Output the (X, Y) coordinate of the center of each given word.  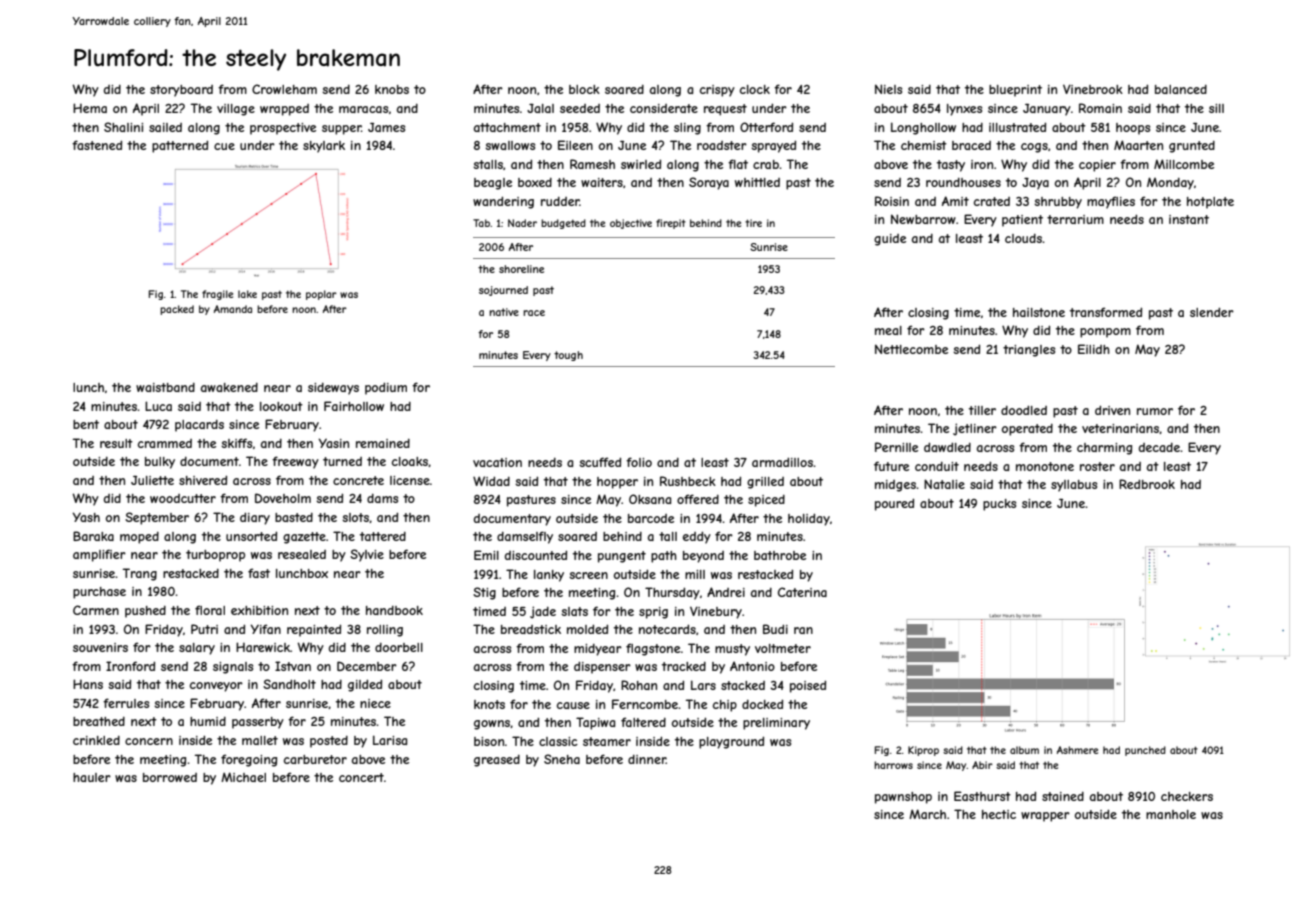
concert (361, 777)
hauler (92, 777)
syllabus (1074, 486)
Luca (158, 406)
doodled (1024, 410)
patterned (180, 146)
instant (1189, 219)
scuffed (600, 462)
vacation (497, 462)
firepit (671, 224)
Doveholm (283, 498)
